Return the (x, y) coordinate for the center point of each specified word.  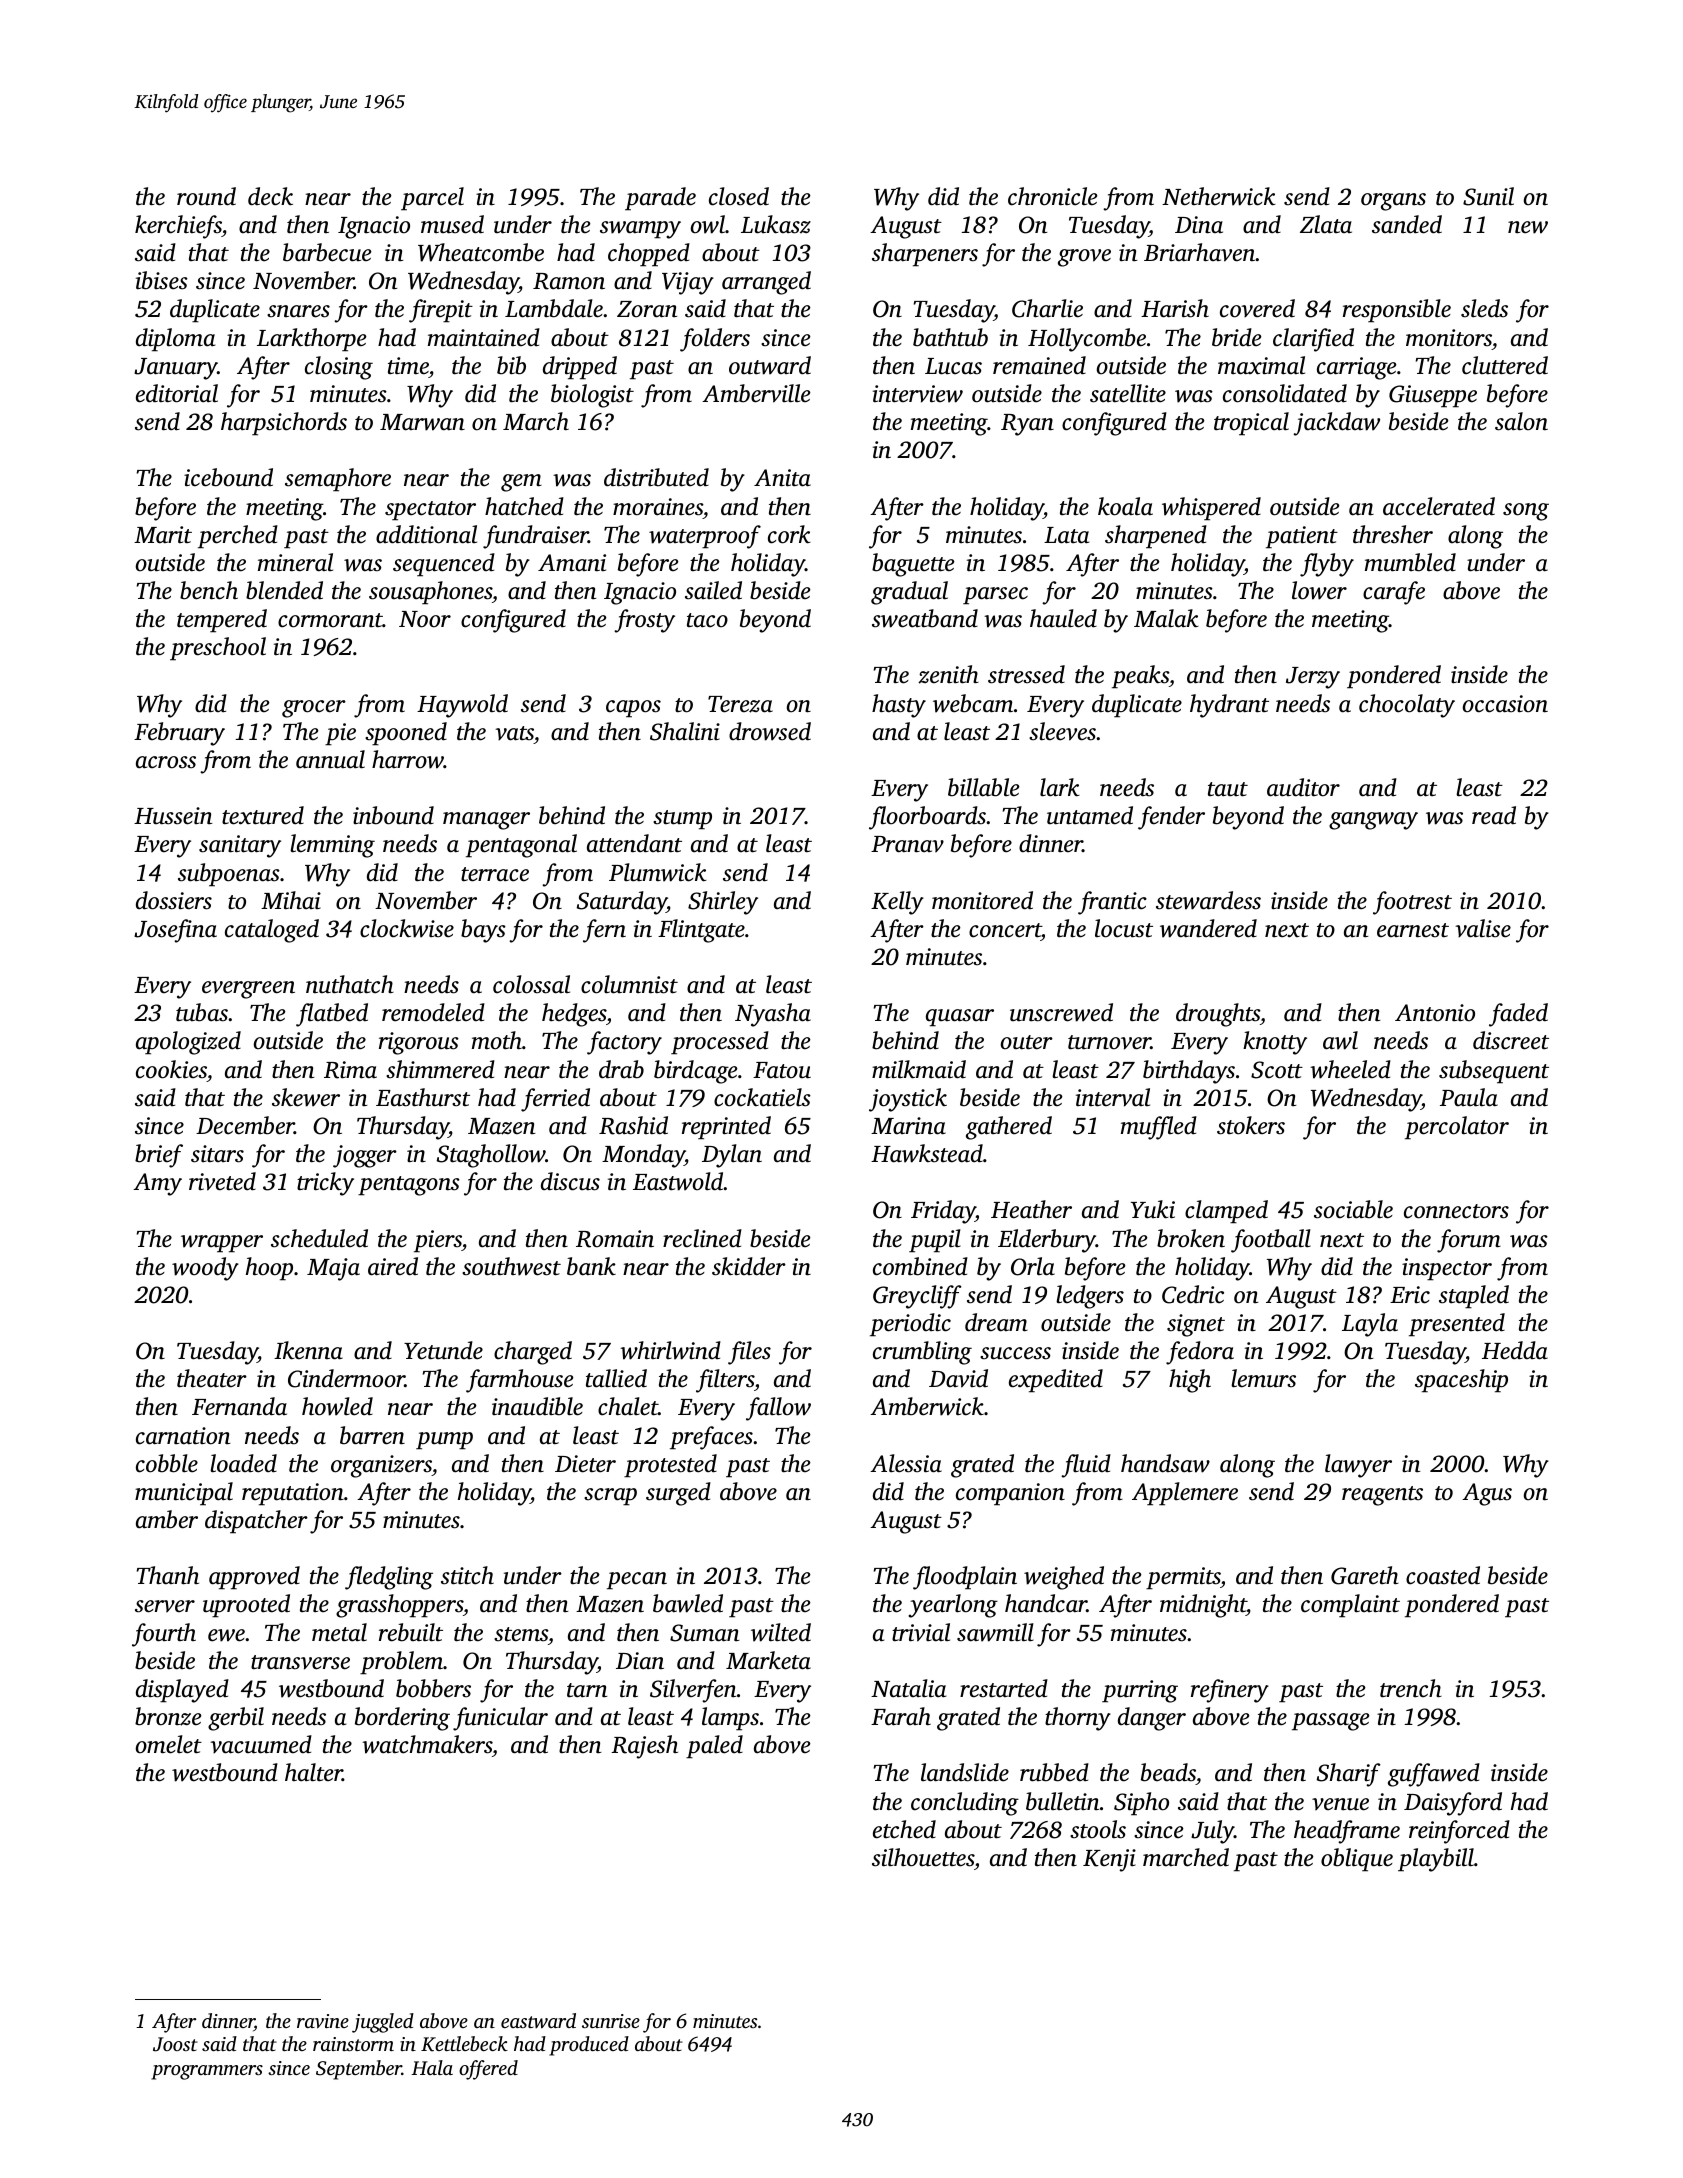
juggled (383, 2023)
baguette (913, 565)
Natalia (908, 1688)
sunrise (611, 2021)
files (749, 1353)
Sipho (1141, 1804)
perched (238, 537)
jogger (365, 1156)
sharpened (1156, 537)
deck (270, 196)
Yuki (1153, 1209)
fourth (164, 1635)
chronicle (1053, 196)
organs (1393, 202)
